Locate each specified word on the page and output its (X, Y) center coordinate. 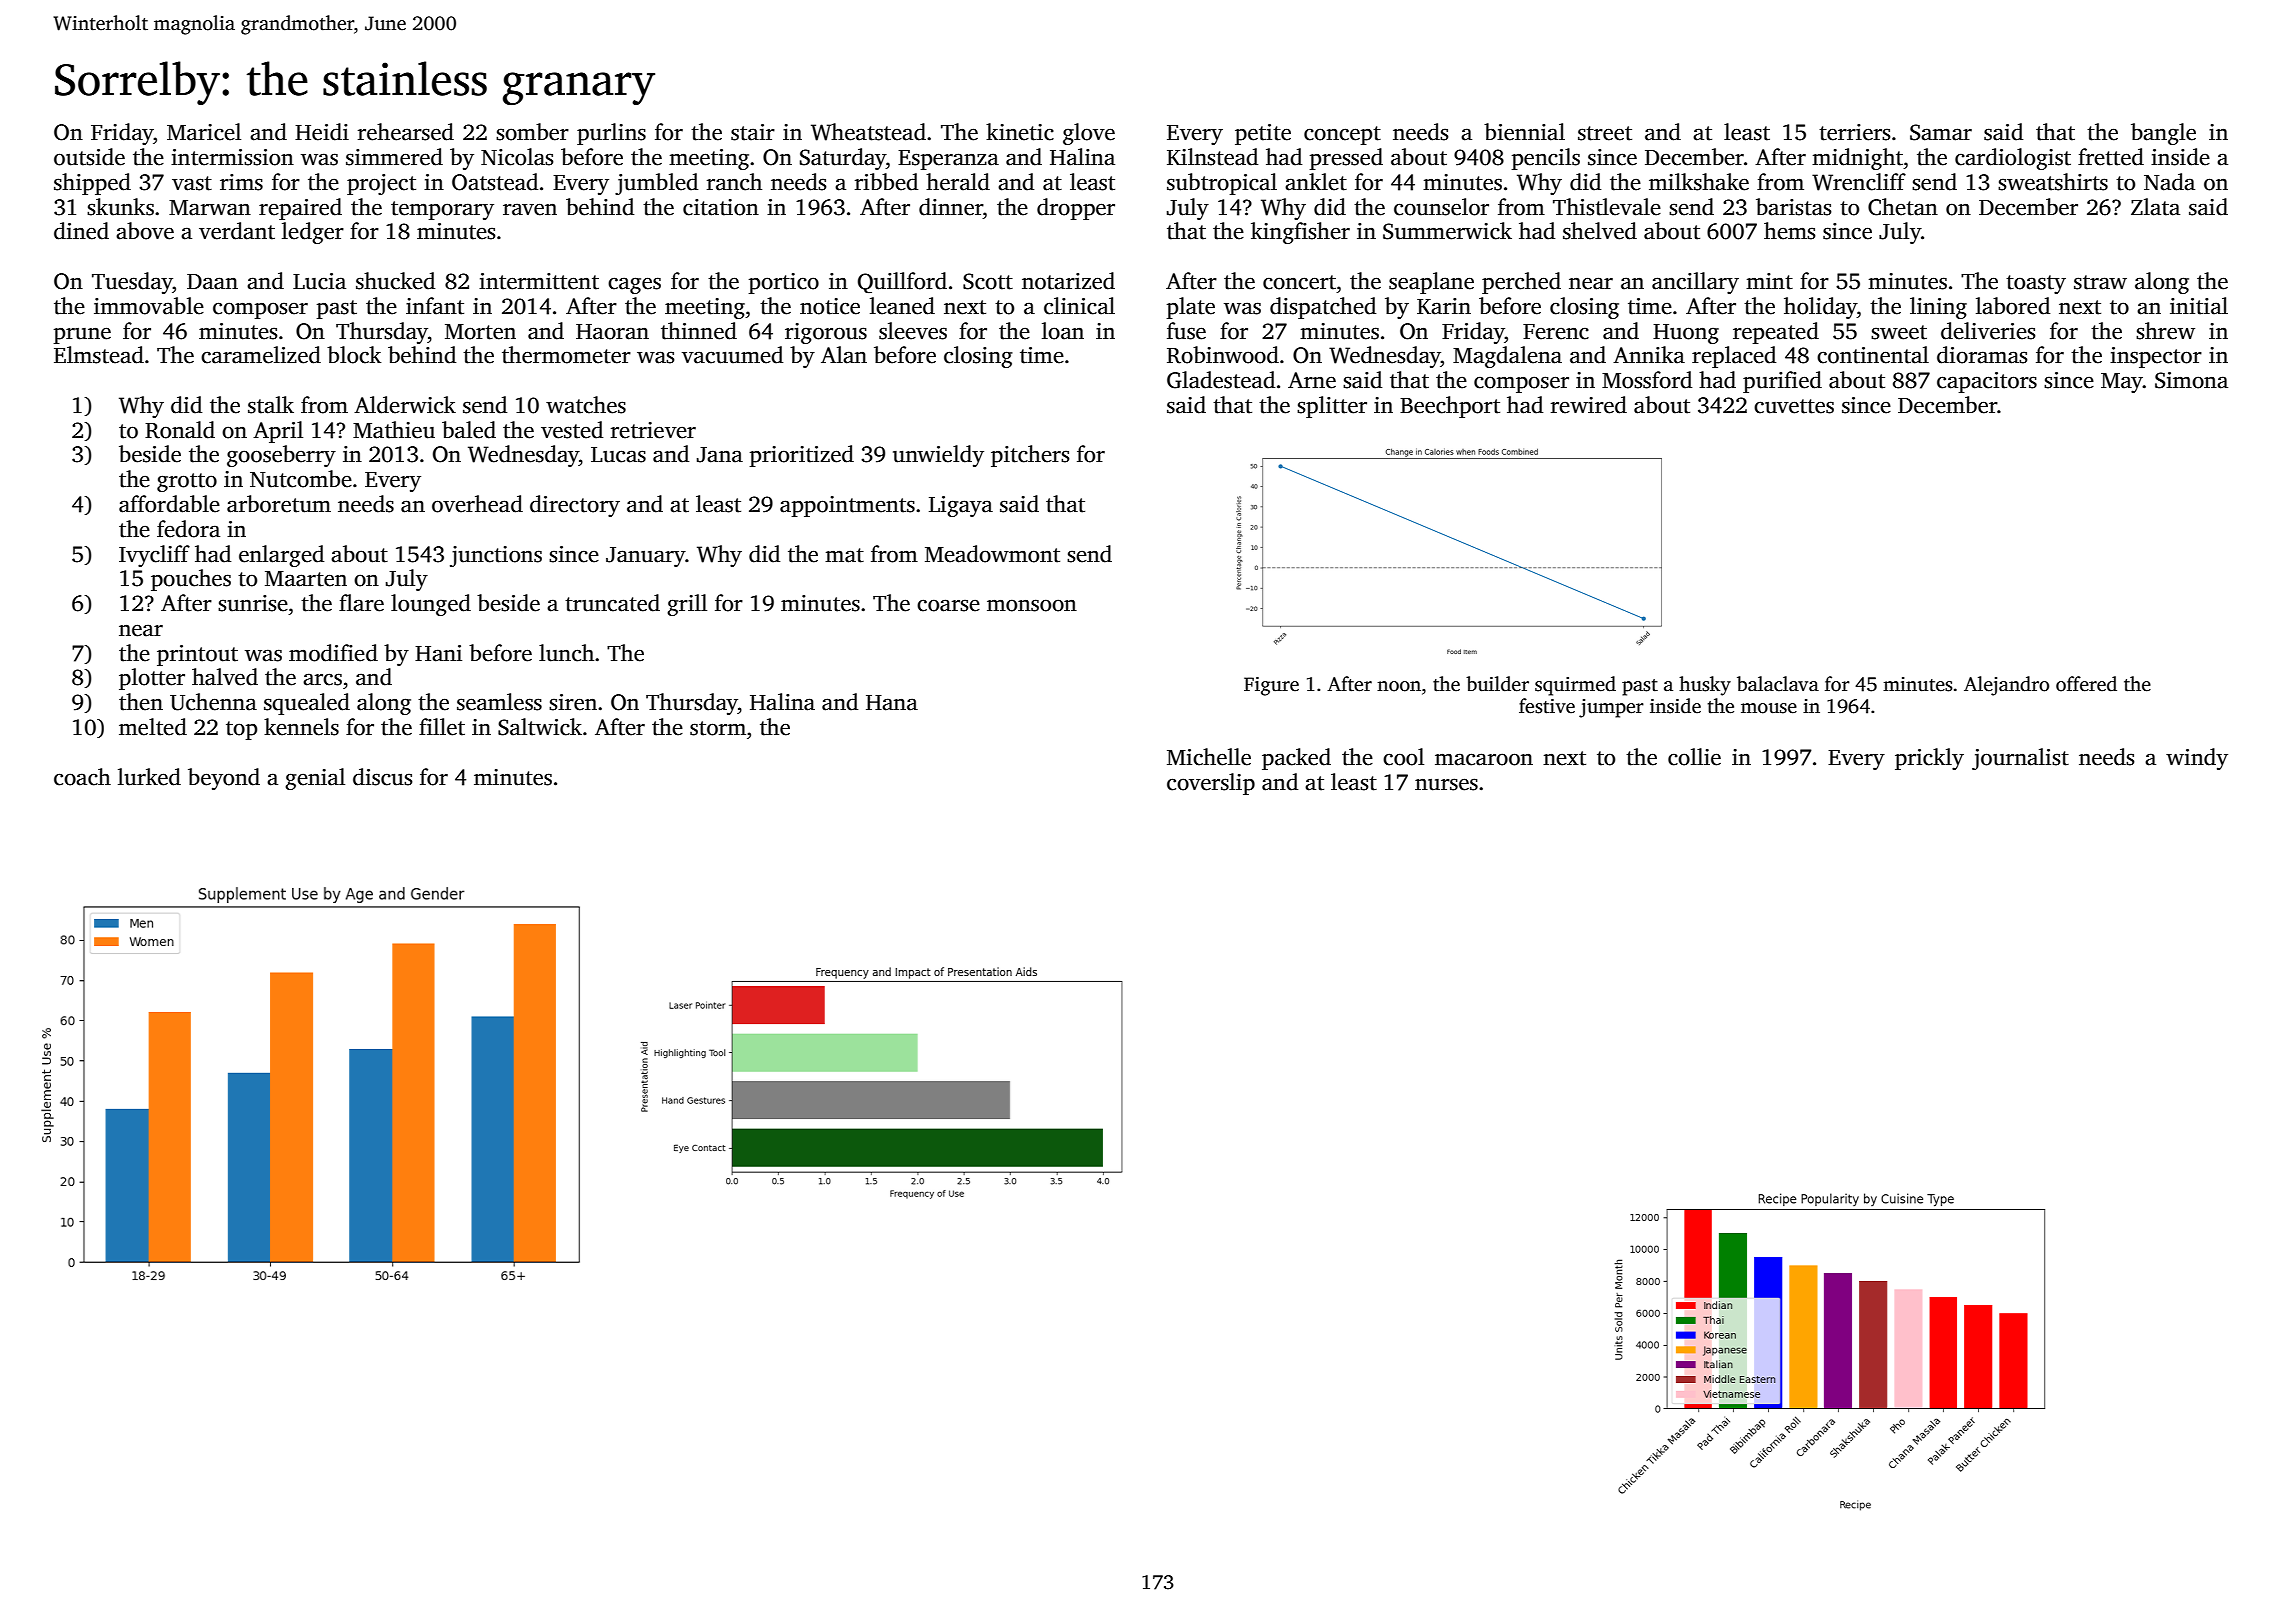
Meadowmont (992, 554)
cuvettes (1794, 406)
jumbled (656, 184)
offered (2086, 684)
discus (383, 777)
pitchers (1030, 456)
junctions (496, 556)
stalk (271, 405)
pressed (1346, 159)
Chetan (1903, 207)
